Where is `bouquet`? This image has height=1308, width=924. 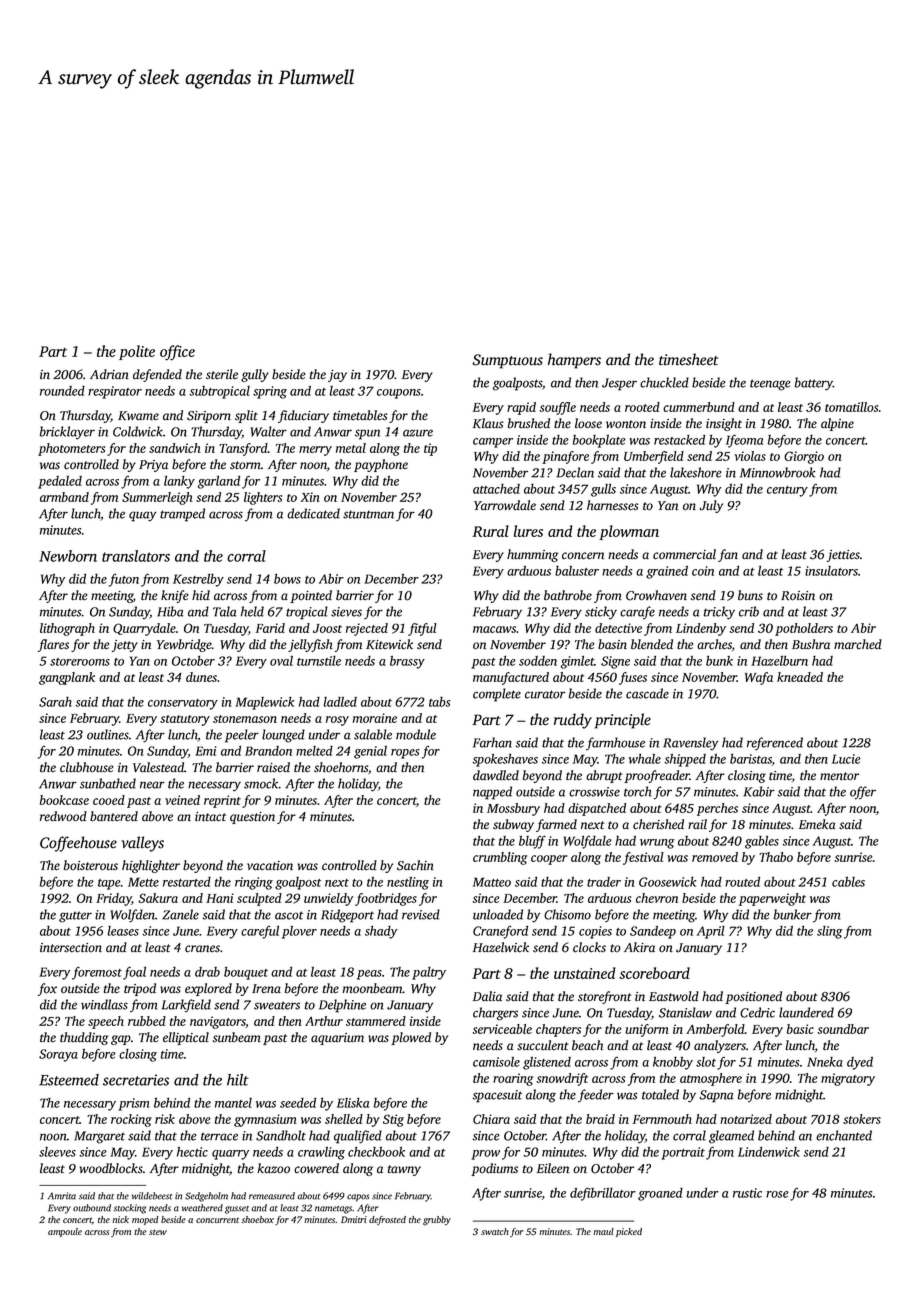 bouquet is located at coordinates (246, 973).
